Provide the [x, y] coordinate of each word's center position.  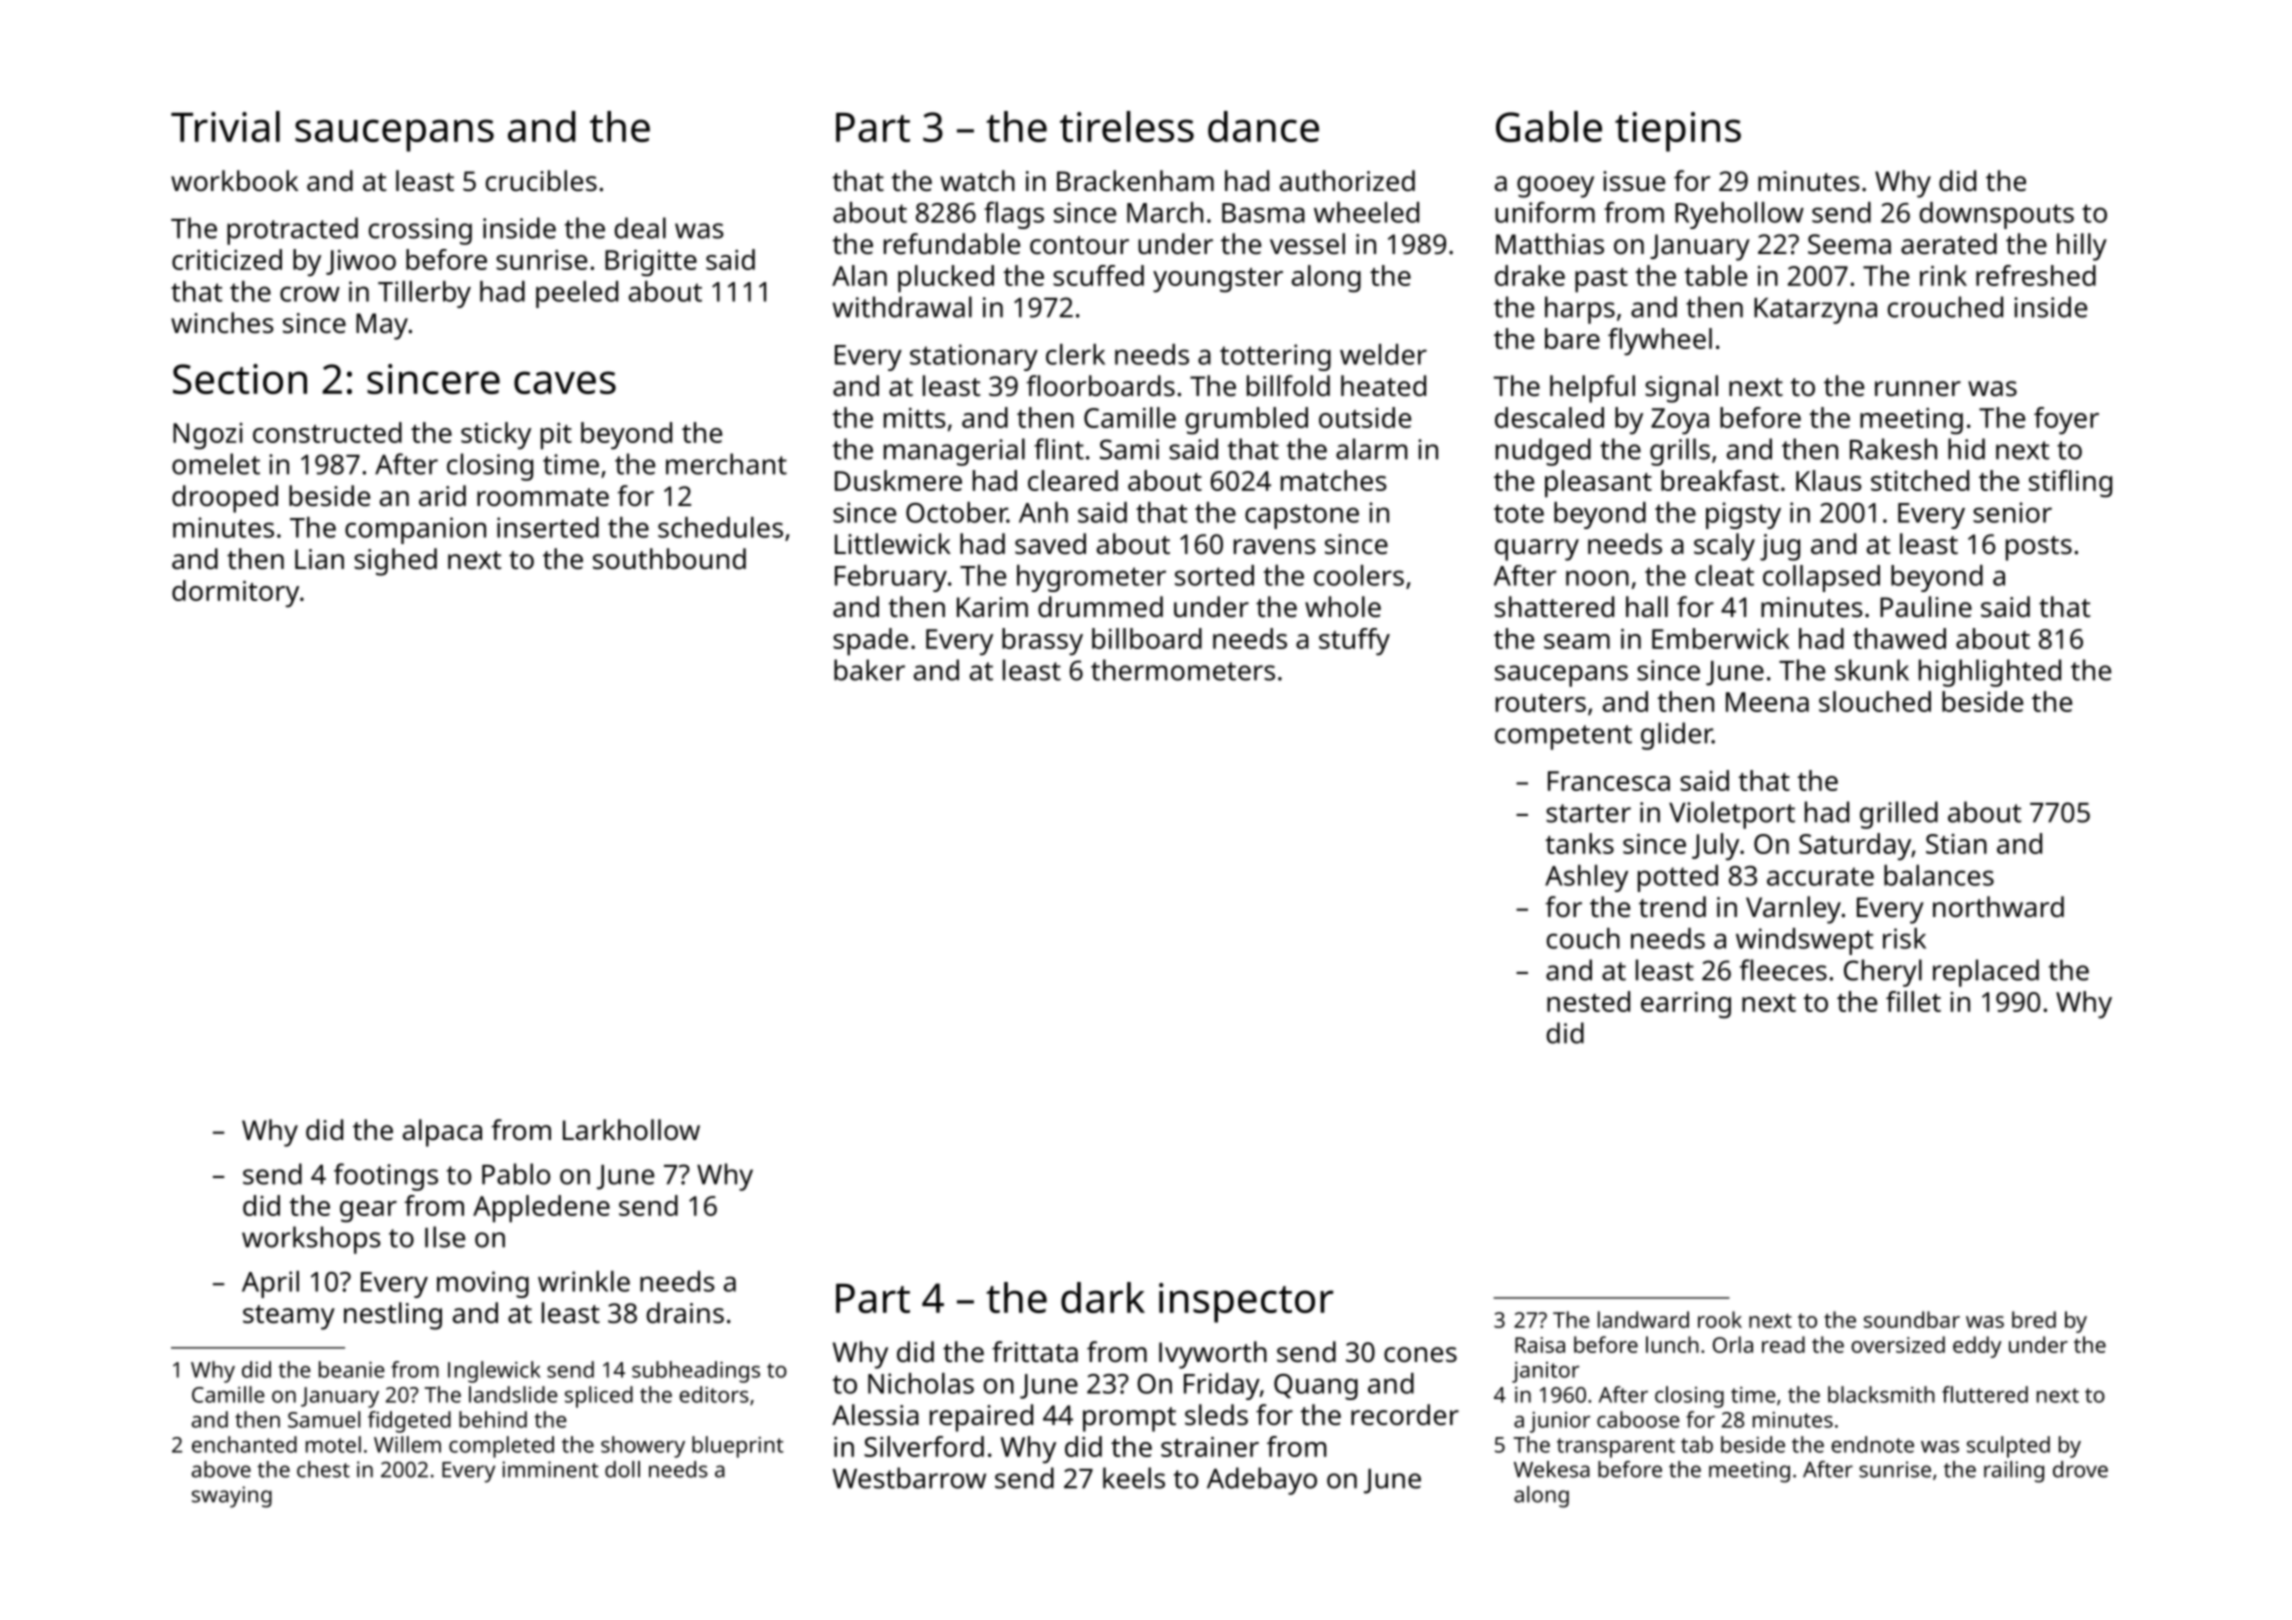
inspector [1246, 1303]
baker [869, 670]
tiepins [1678, 132]
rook [1720, 1319]
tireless [1127, 126]
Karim [992, 607]
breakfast [1720, 480]
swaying [232, 1497]
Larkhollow [631, 1129]
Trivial [225, 126]
